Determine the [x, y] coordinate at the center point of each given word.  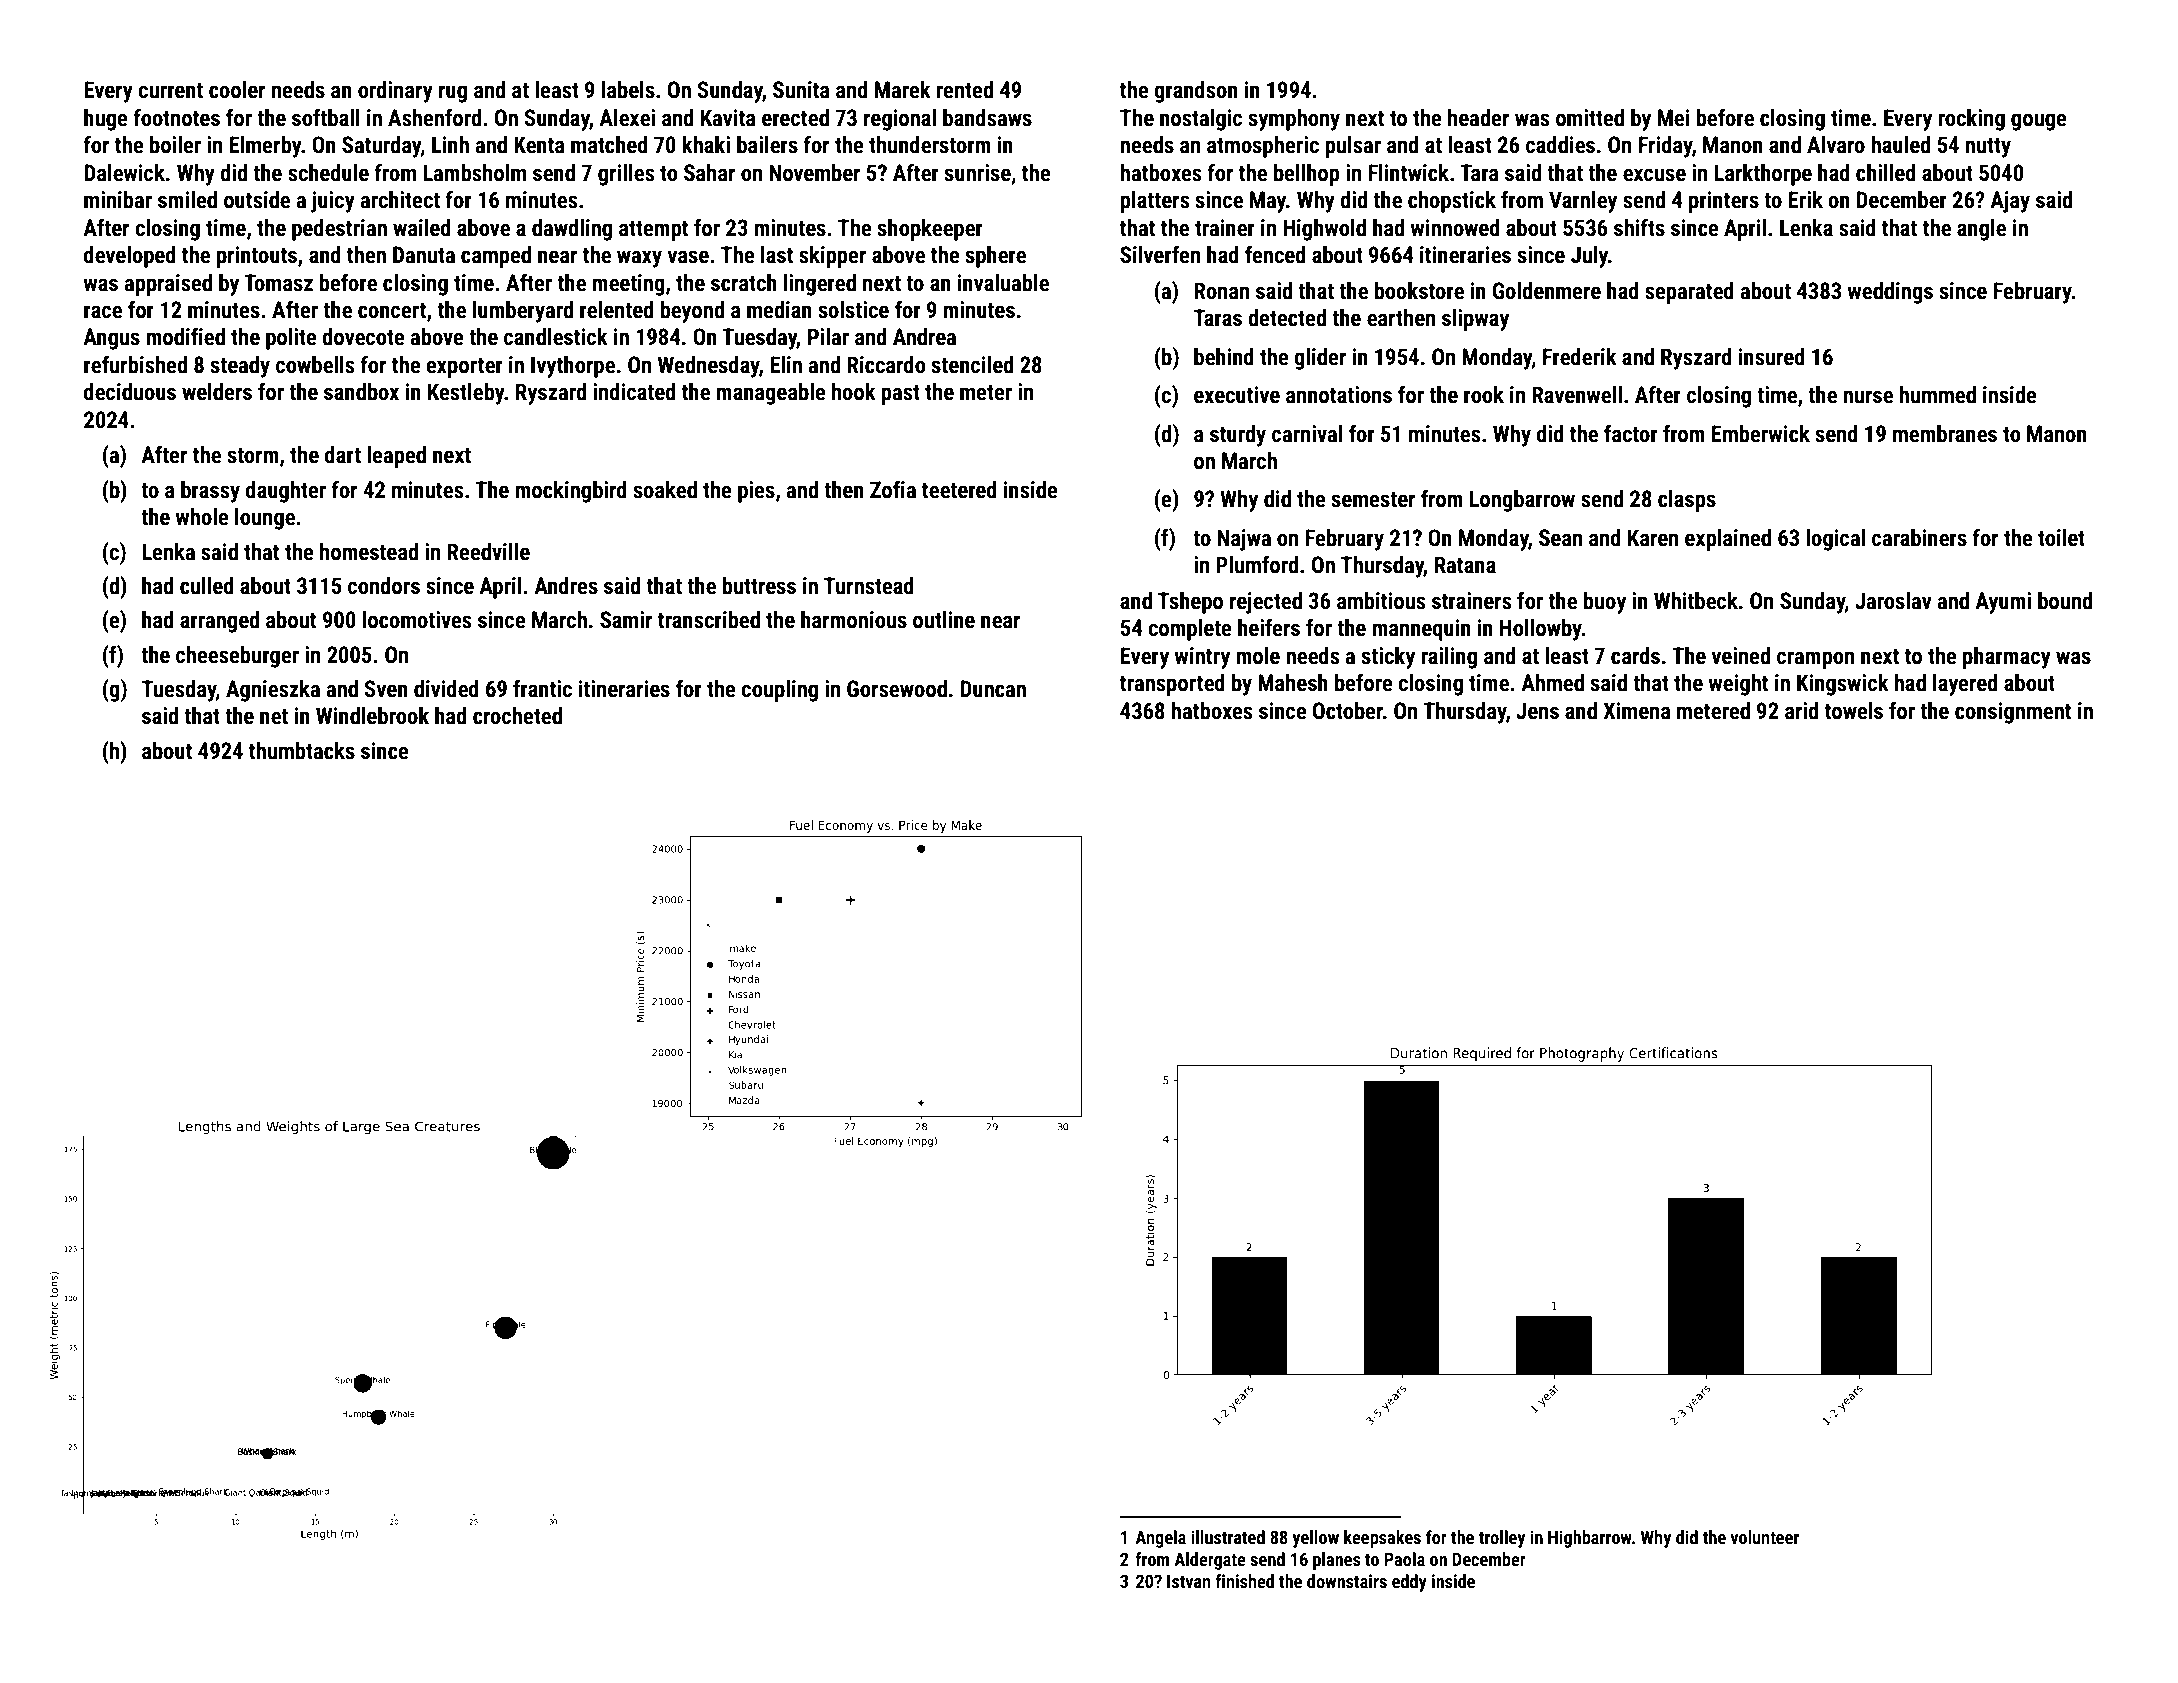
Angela [1160, 1539]
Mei [1673, 118]
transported [1172, 685]
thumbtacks [302, 751]
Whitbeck [1696, 601]
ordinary [395, 92]
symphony [1294, 120]
